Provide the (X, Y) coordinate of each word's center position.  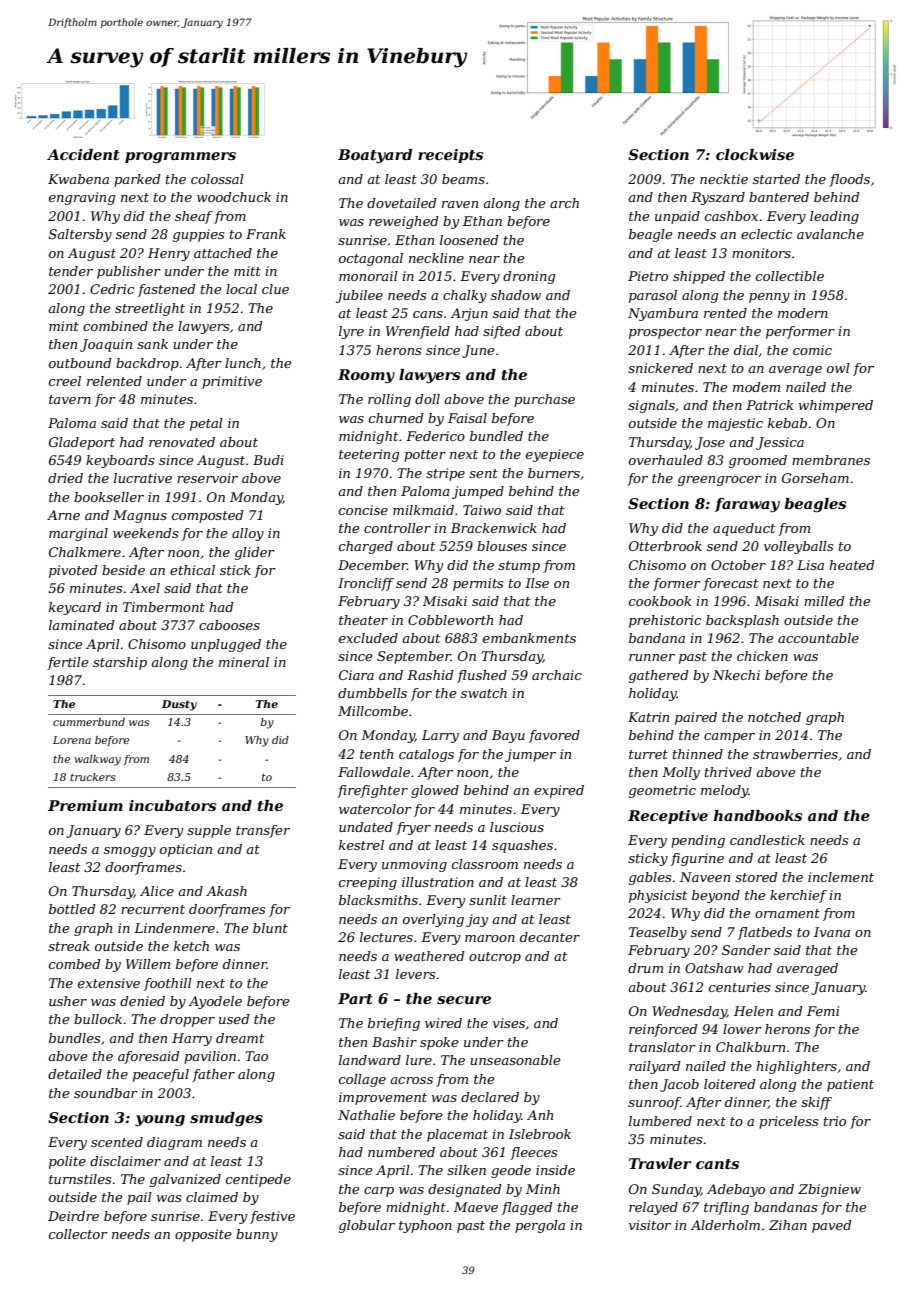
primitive (232, 382)
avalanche (830, 234)
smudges (226, 1119)
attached (223, 253)
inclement (841, 877)
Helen (753, 1011)
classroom (485, 864)
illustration (438, 882)
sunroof (654, 1103)
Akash (226, 891)
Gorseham (815, 478)
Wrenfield (418, 332)
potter (425, 456)
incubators (172, 805)
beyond (716, 896)
